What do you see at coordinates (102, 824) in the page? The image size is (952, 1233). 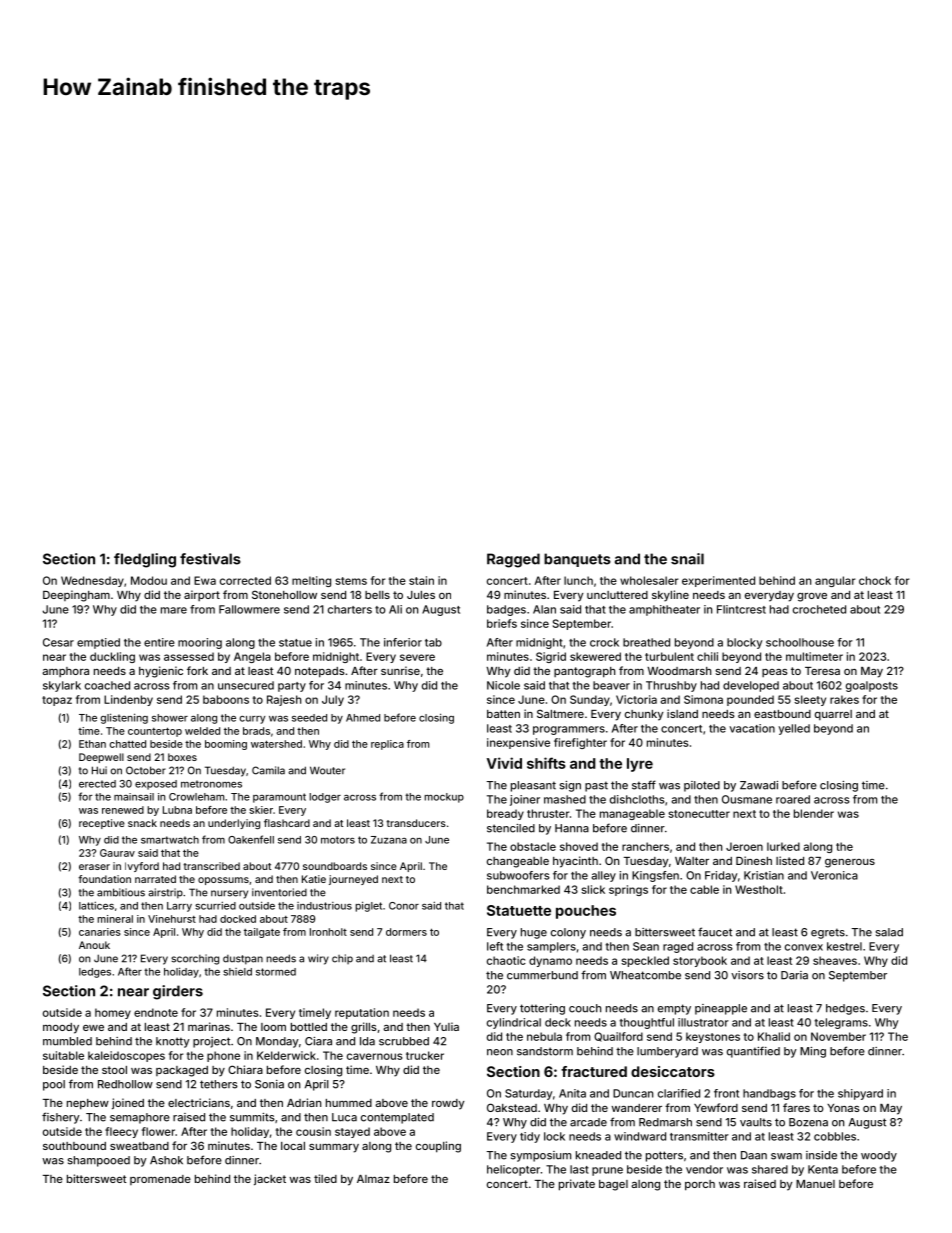 I see `receptive` at bounding box center [102, 824].
